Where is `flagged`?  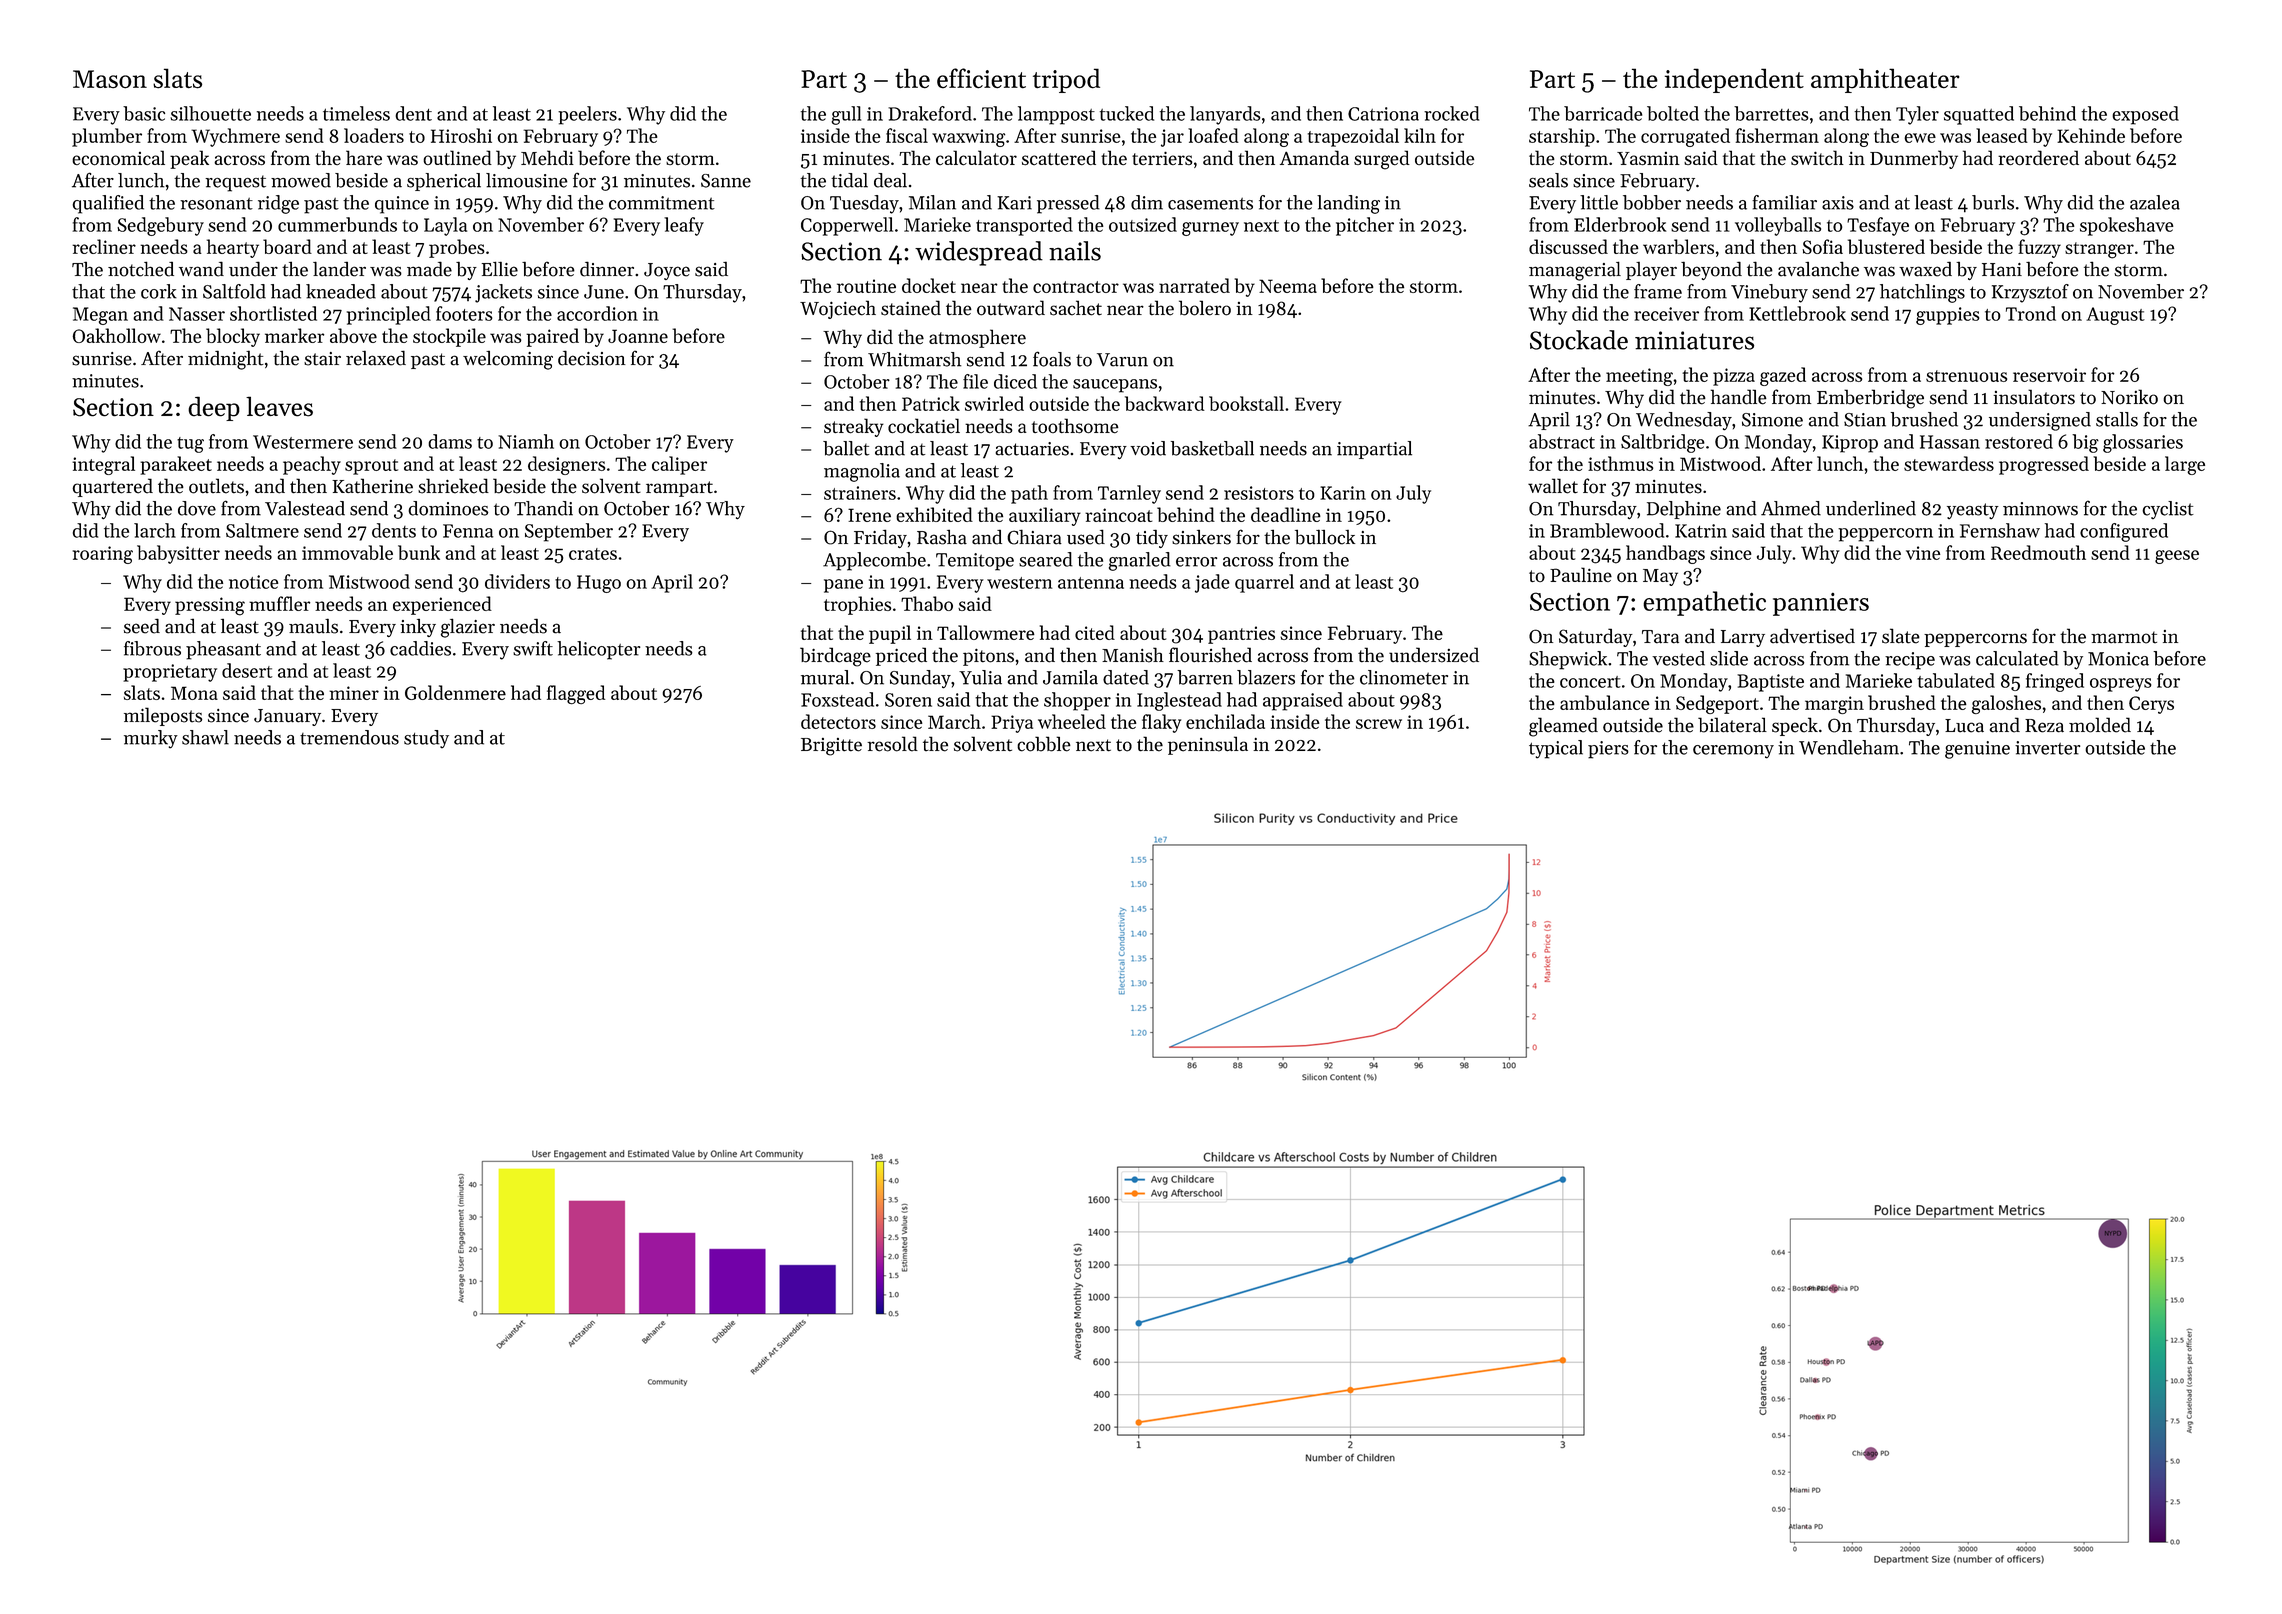 flagged is located at coordinates (576, 694).
